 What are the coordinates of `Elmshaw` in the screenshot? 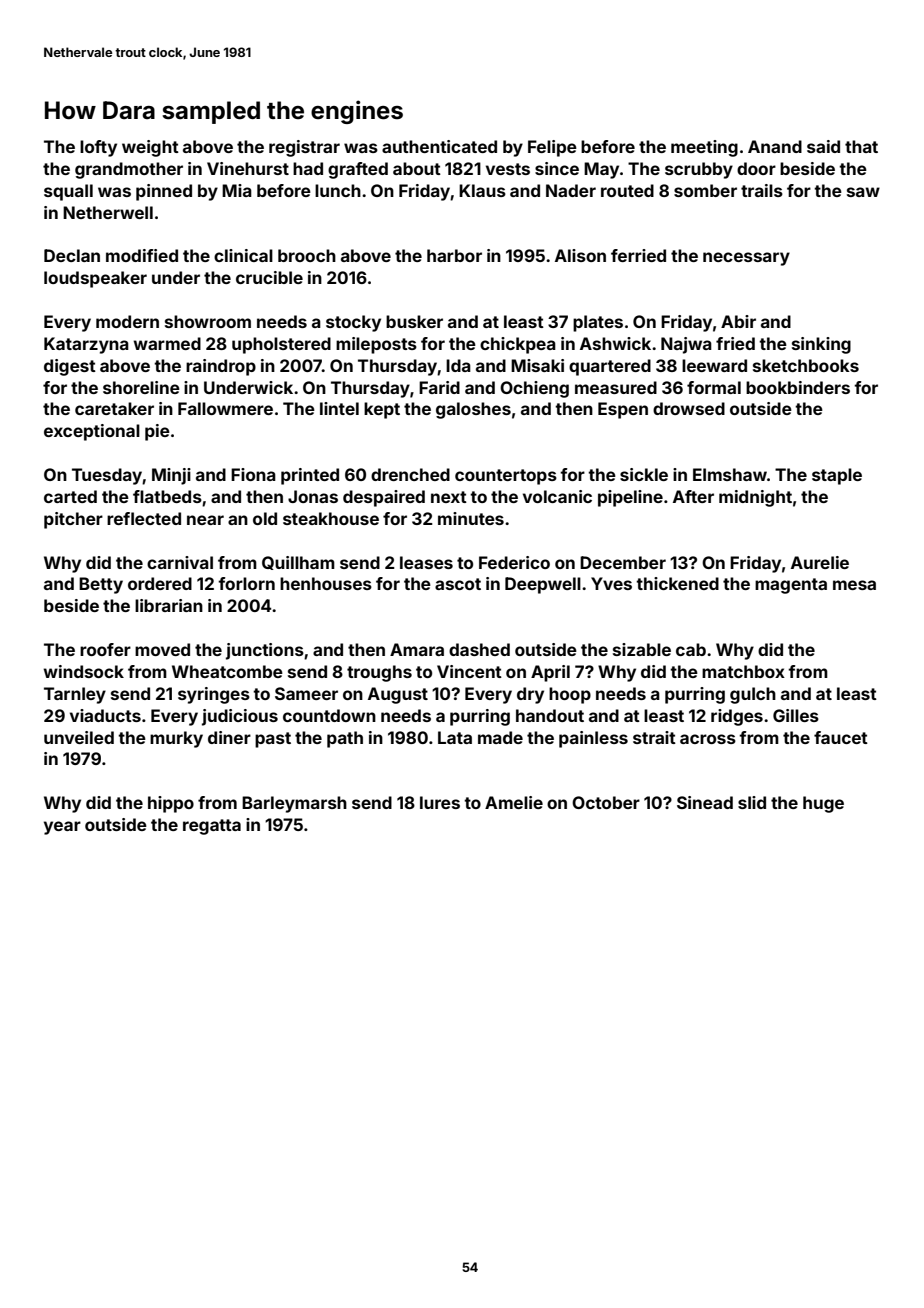 It's located at (730, 474).
